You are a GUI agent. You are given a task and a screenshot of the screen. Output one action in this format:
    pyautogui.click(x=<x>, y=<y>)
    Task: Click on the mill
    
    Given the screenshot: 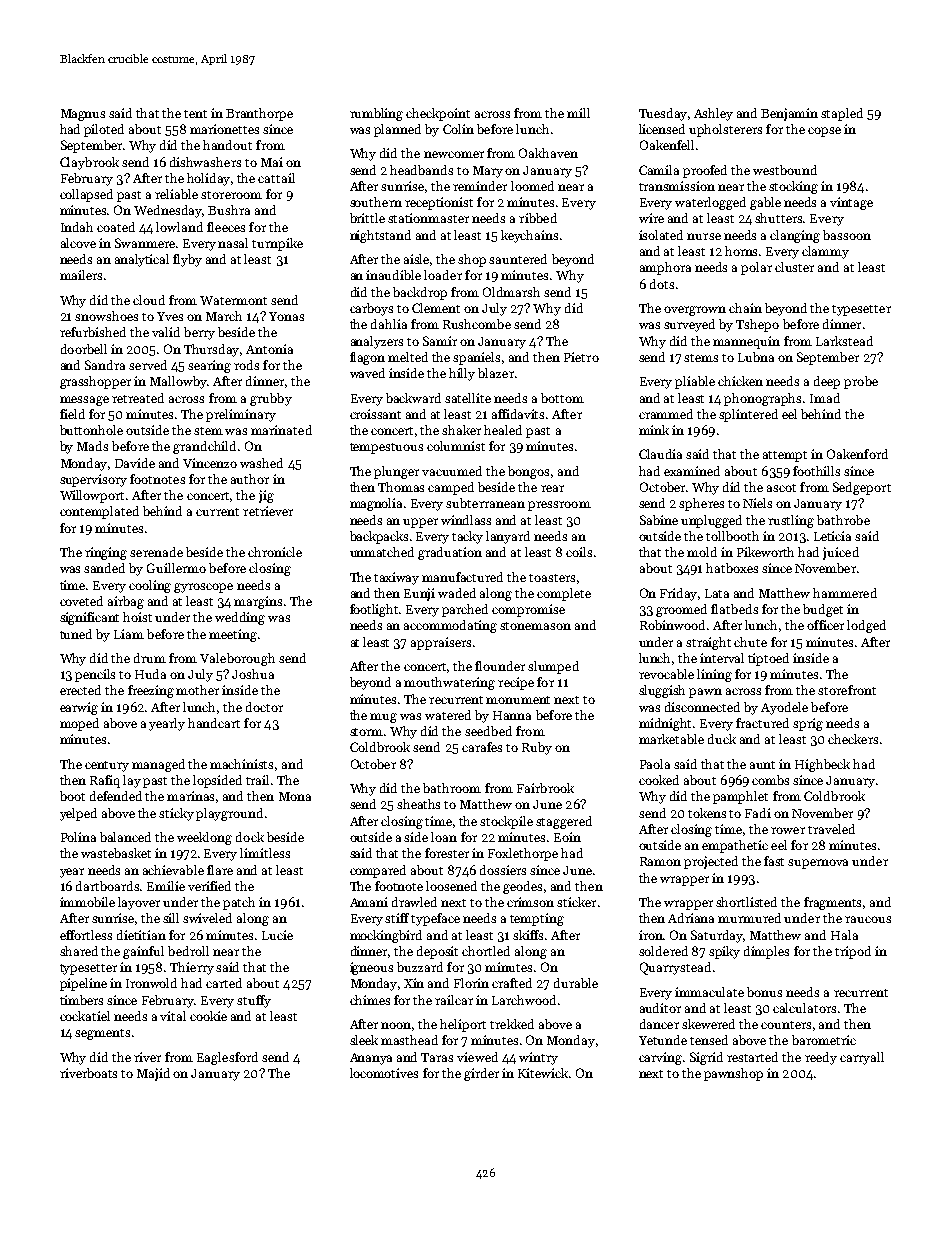 What is the action you would take?
    pyautogui.click(x=578, y=113)
